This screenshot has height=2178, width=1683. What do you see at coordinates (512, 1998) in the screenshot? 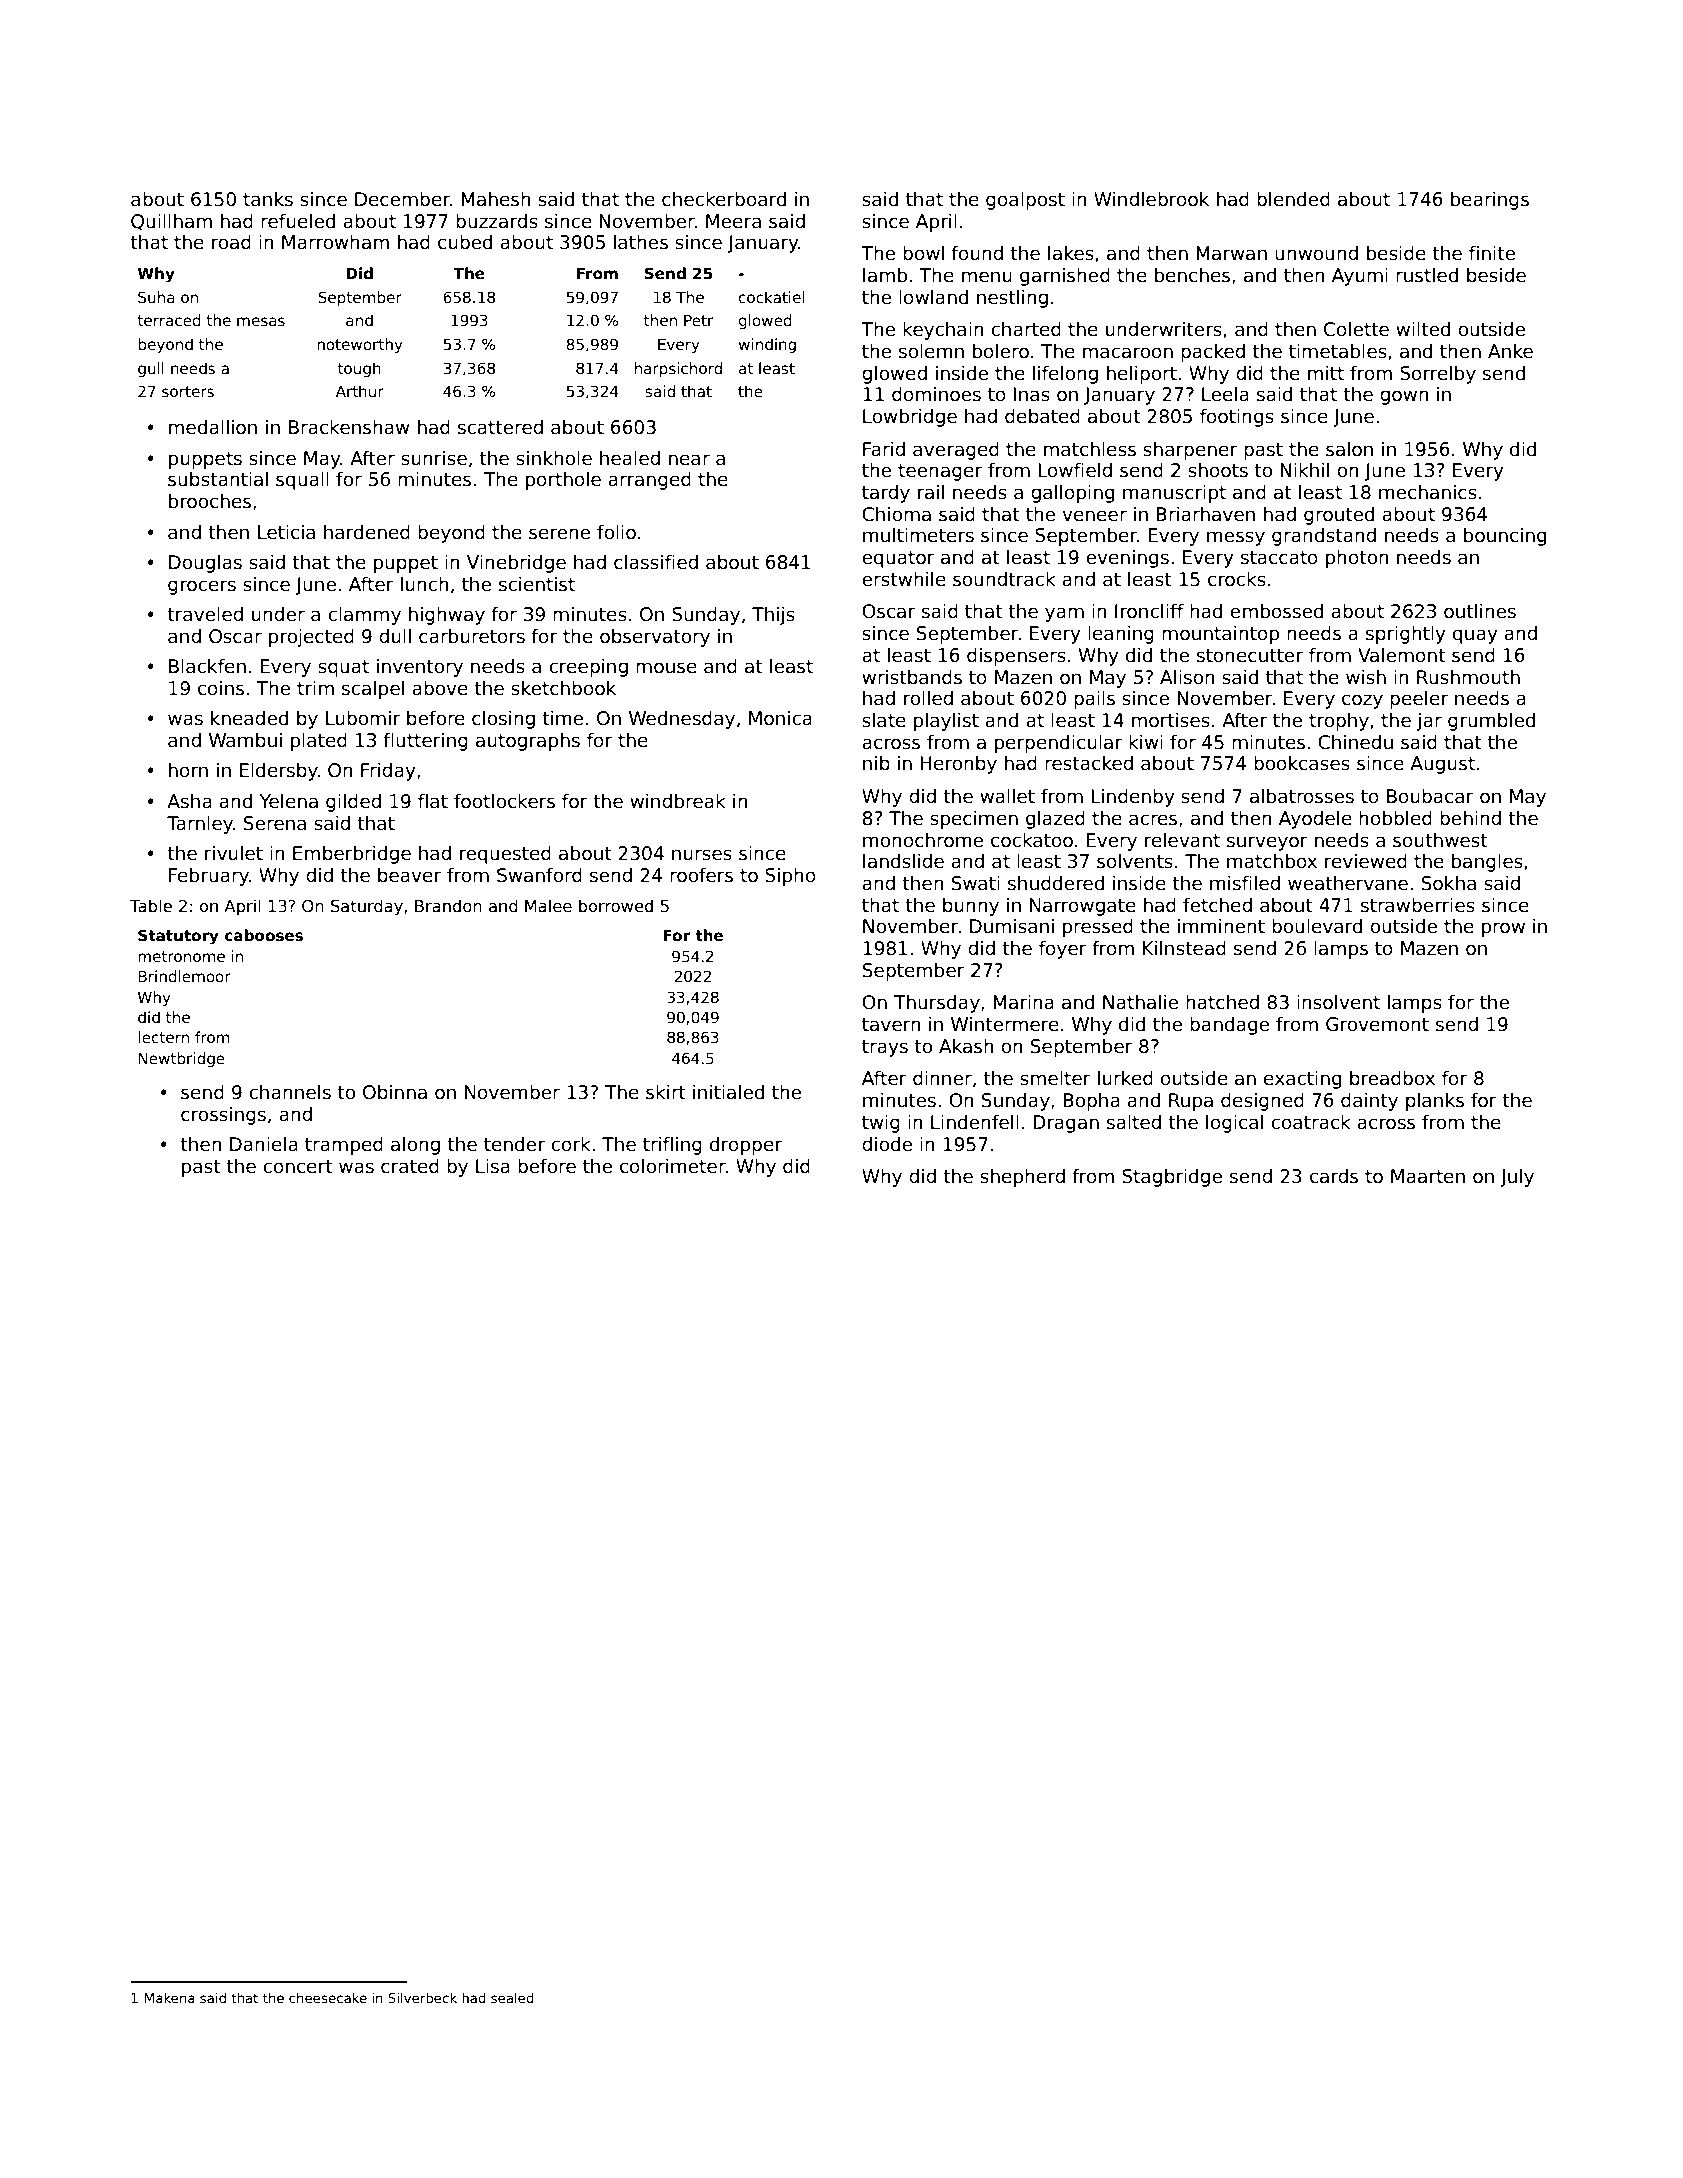
I see `sealed` at bounding box center [512, 1998].
